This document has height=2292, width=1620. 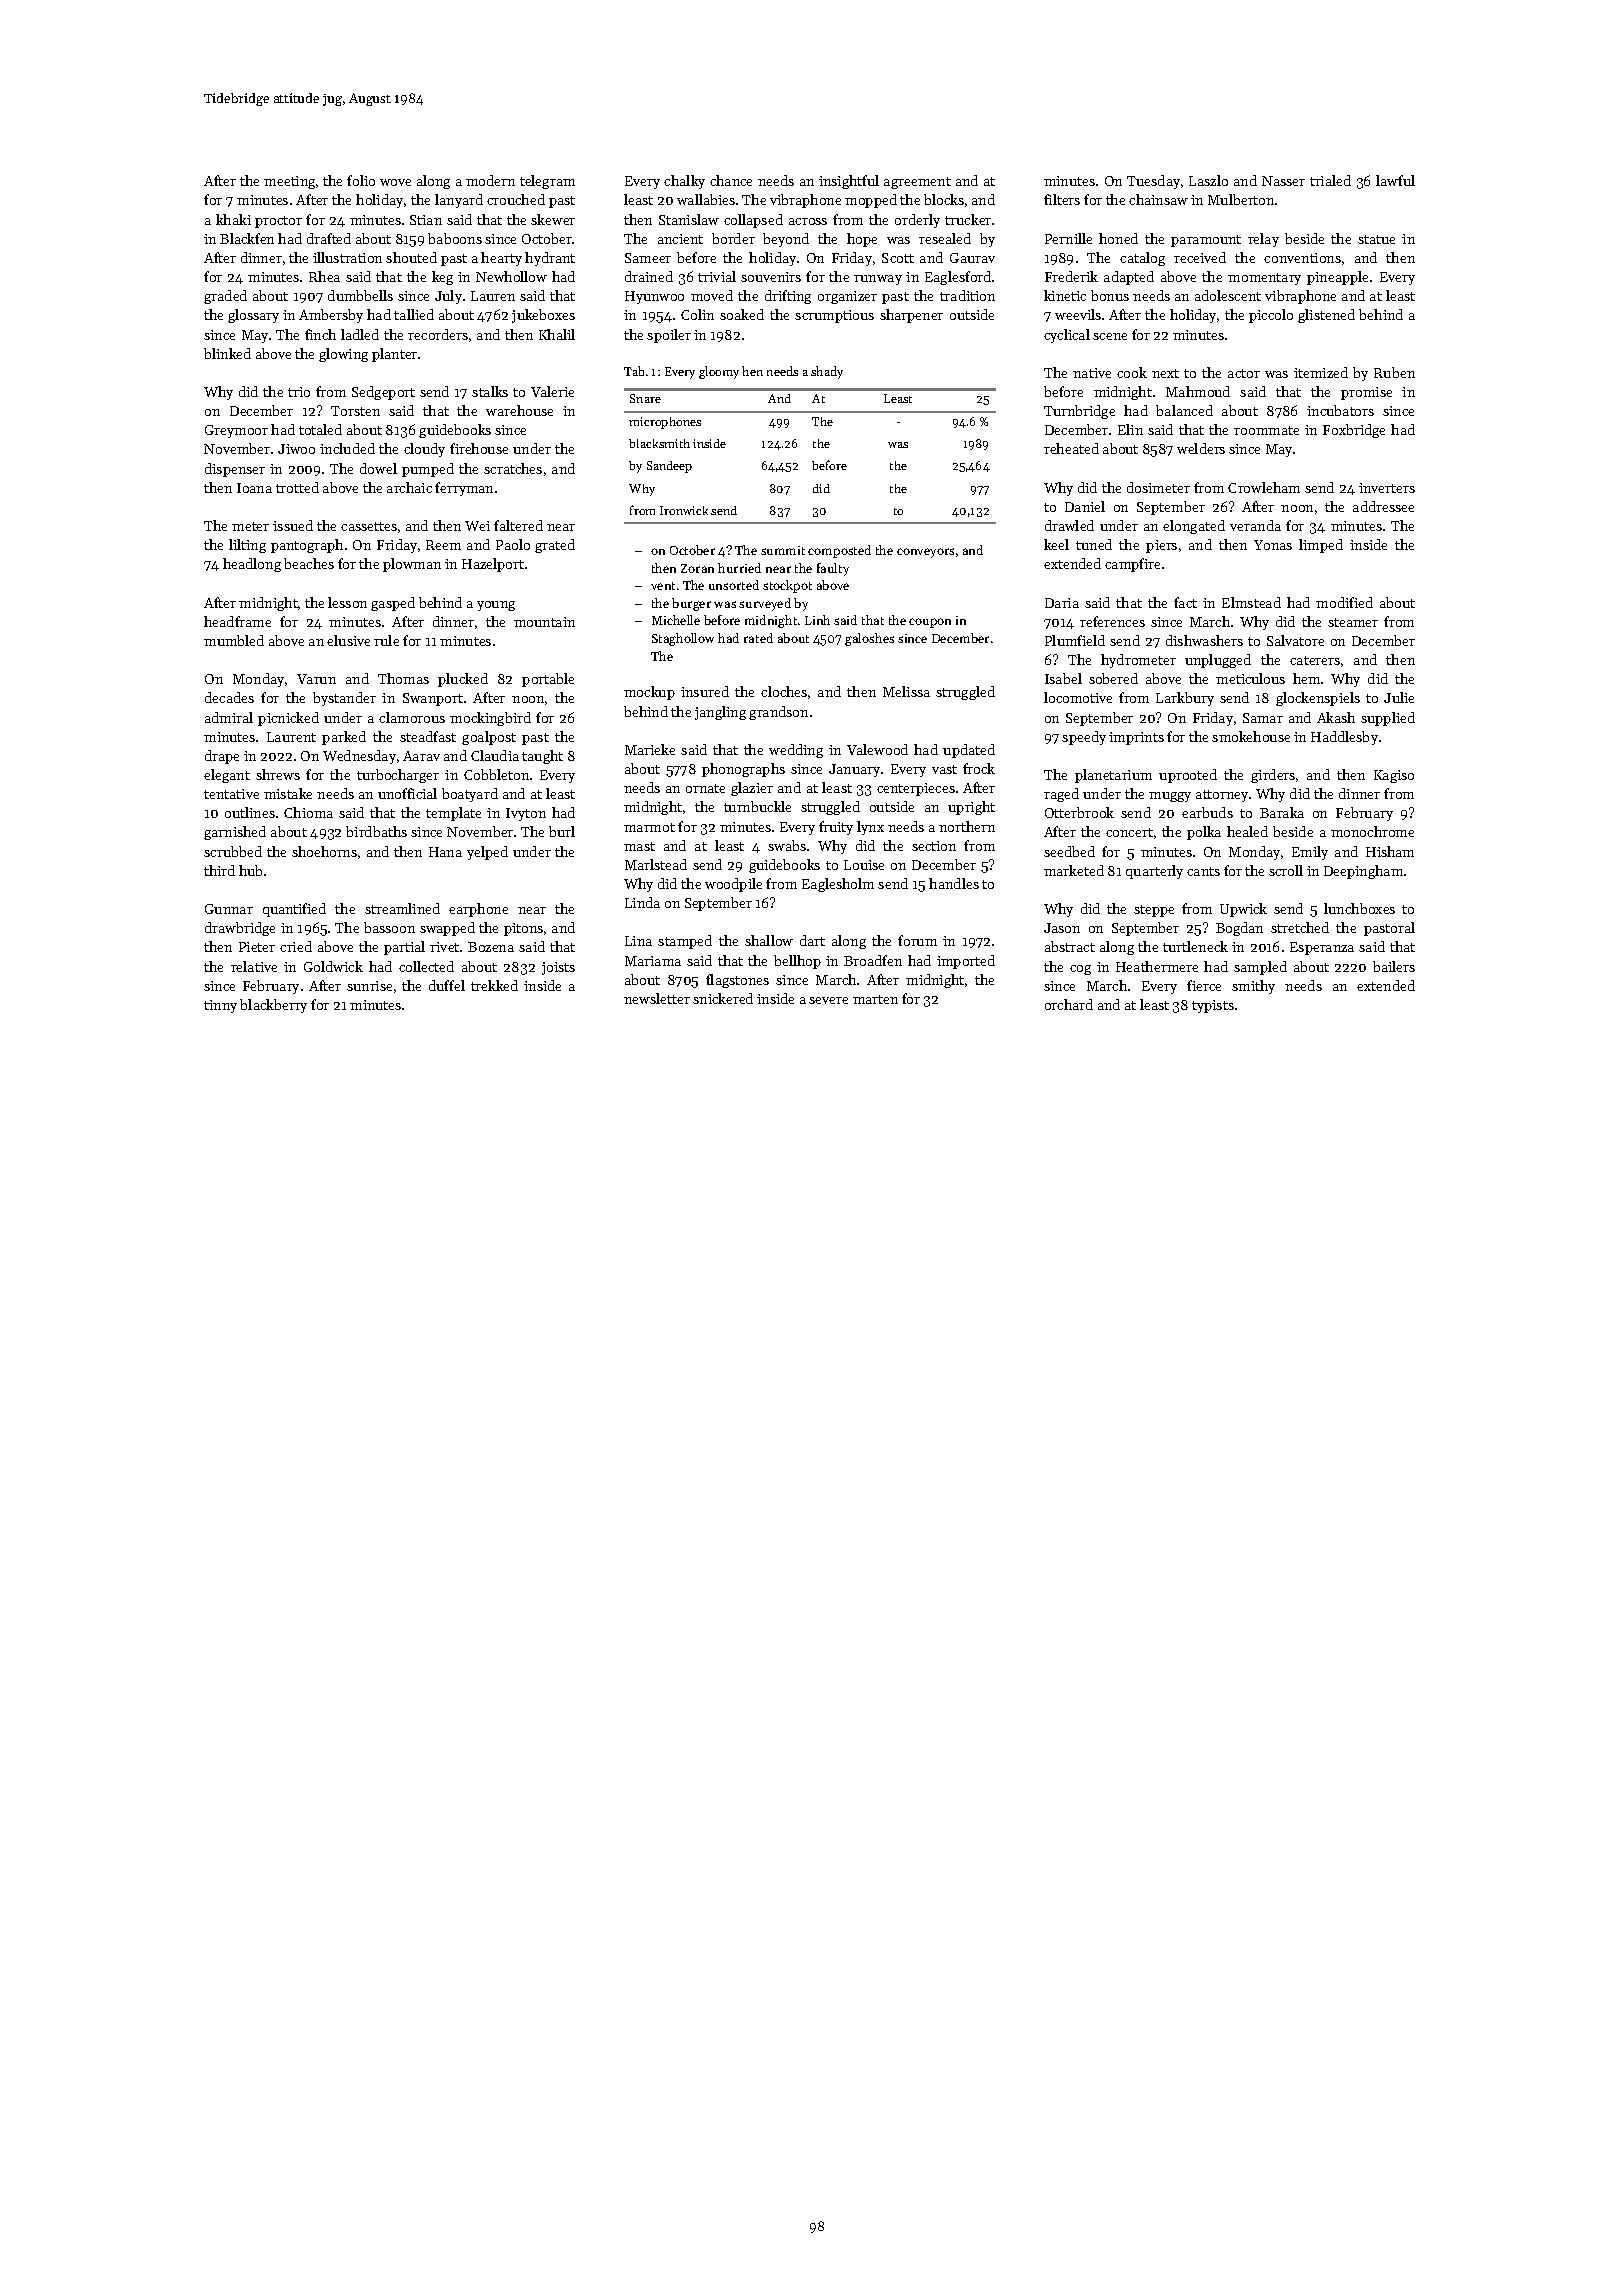 What do you see at coordinates (1079, 412) in the document?
I see `Turnbridge` at bounding box center [1079, 412].
